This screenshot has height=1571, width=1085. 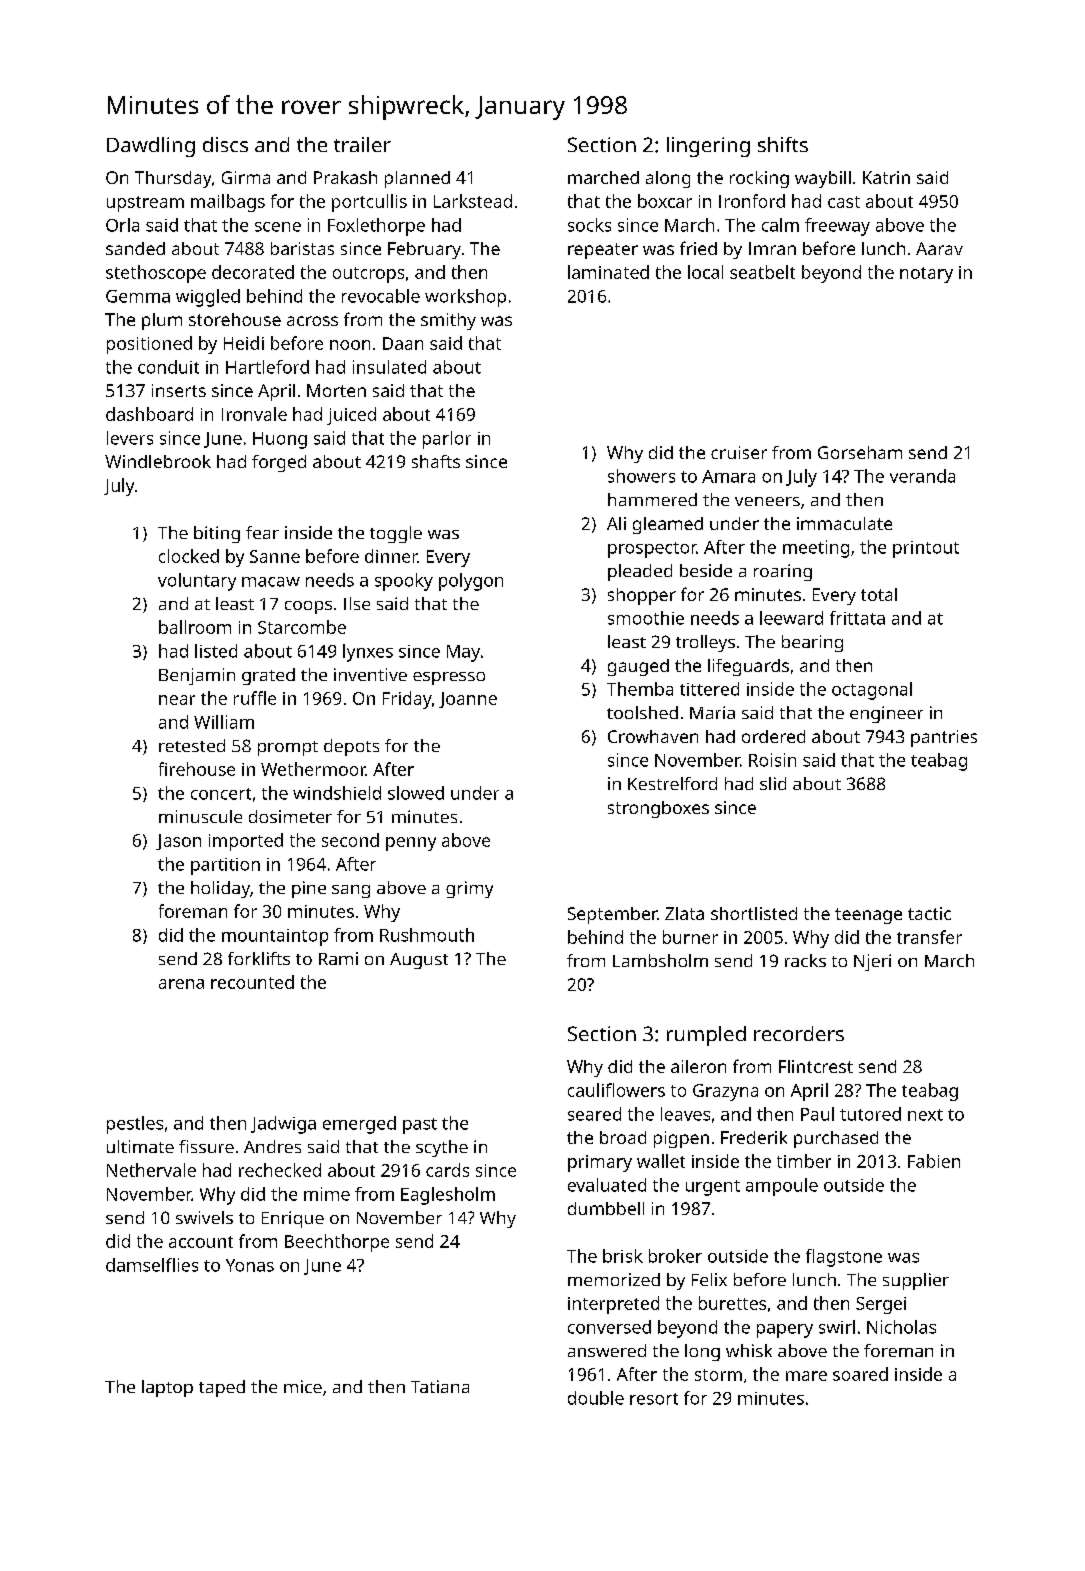 I want to click on taped, so click(x=222, y=1388).
